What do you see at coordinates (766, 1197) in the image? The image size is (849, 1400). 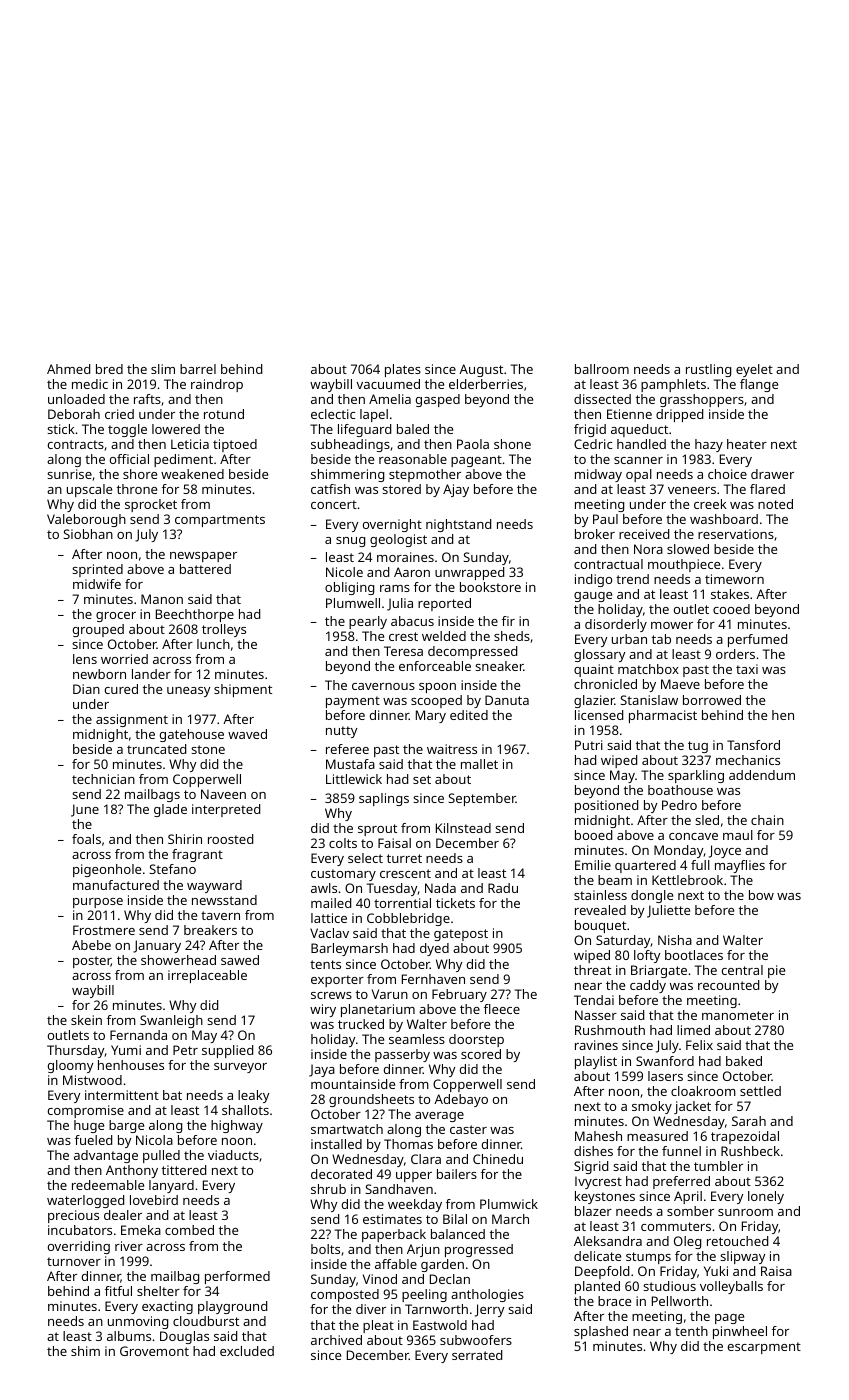 I see `lonely` at bounding box center [766, 1197].
